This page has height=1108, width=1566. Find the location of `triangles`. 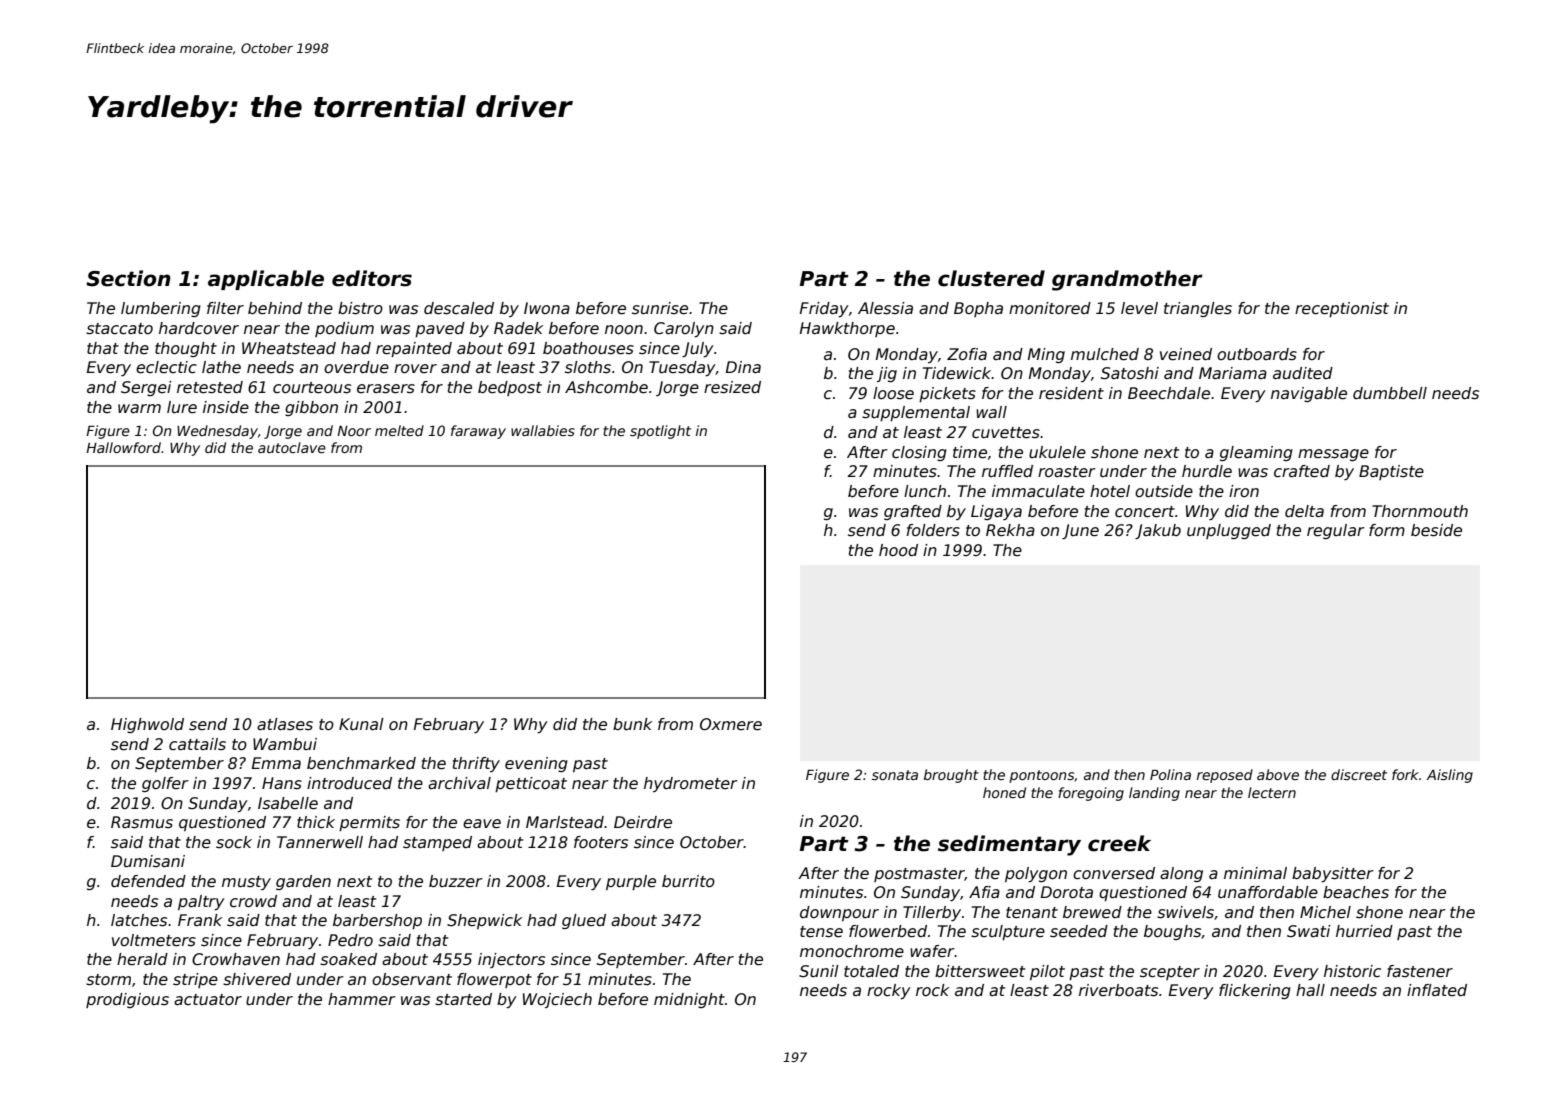

triangles is located at coordinates (1198, 309).
